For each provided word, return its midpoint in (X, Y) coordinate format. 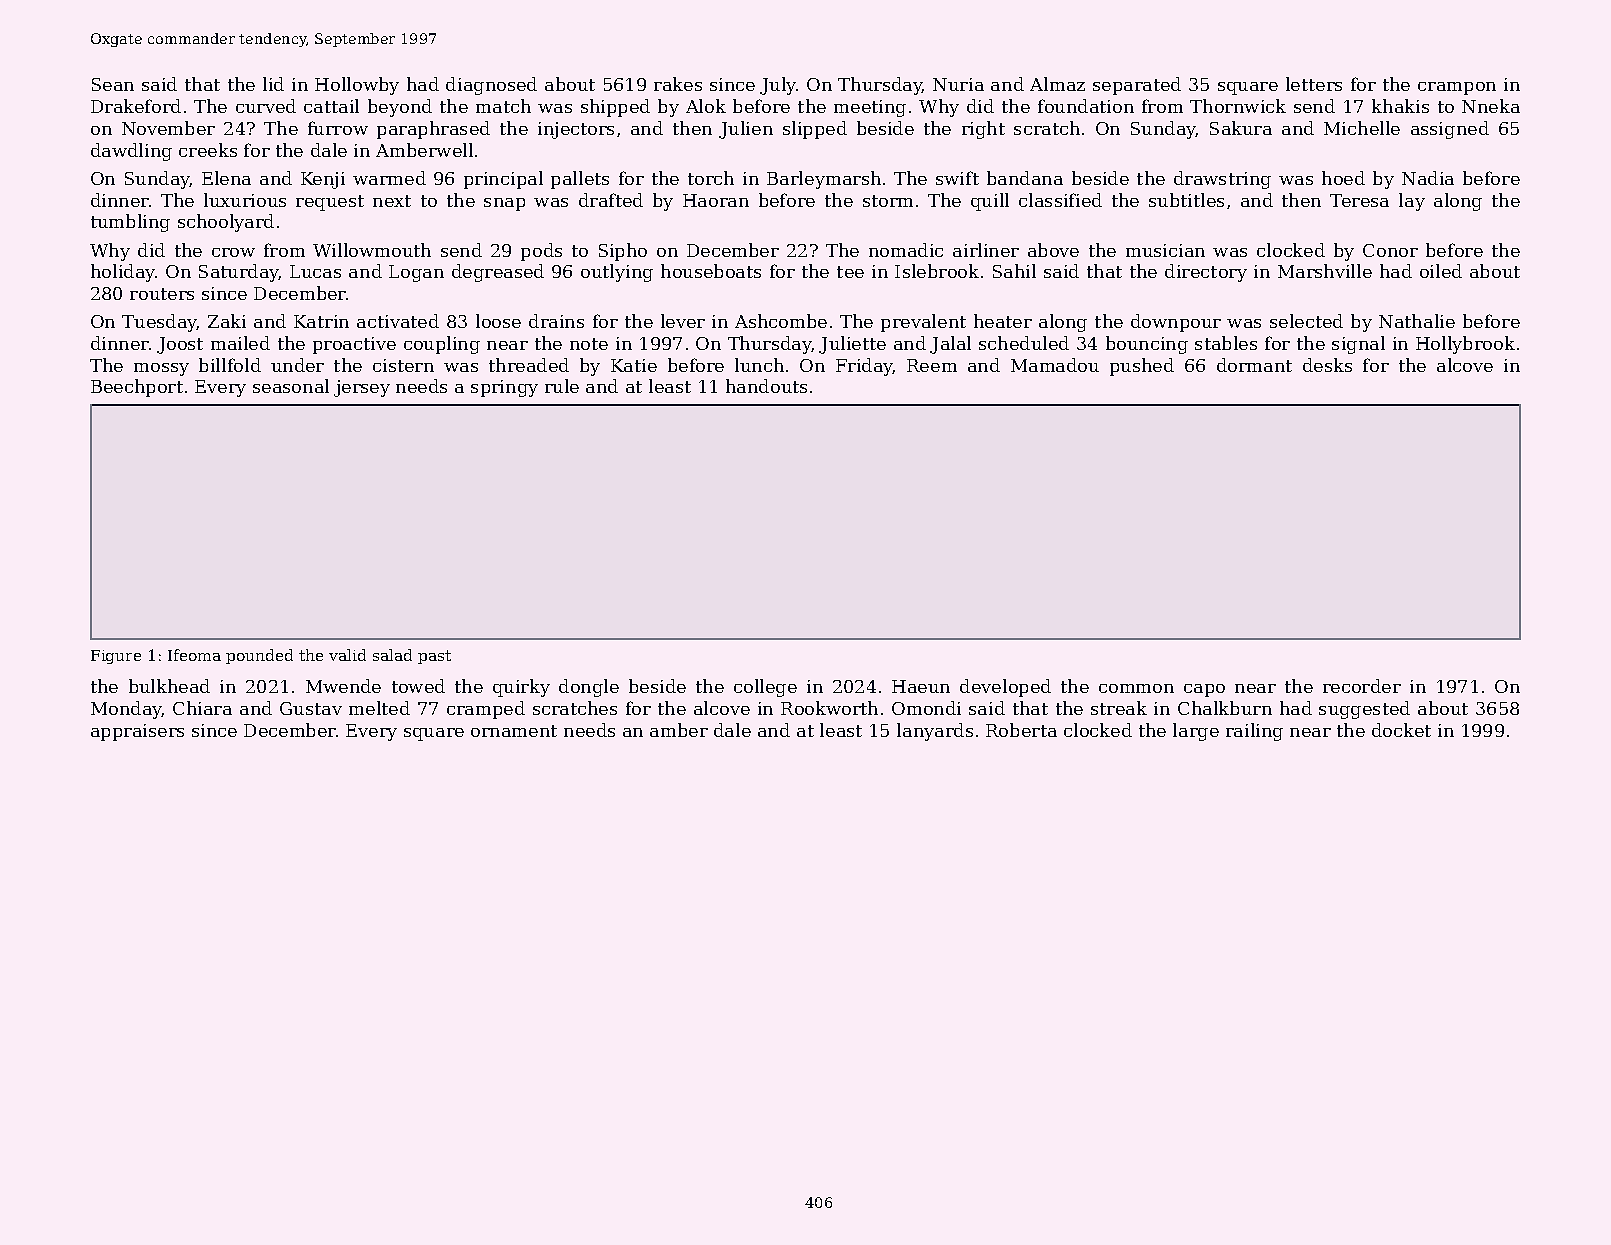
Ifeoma (194, 655)
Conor (1390, 250)
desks (1327, 365)
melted (379, 708)
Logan (416, 273)
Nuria (958, 84)
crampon (1457, 88)
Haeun (921, 686)
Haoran (716, 200)
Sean (113, 84)
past (434, 657)
